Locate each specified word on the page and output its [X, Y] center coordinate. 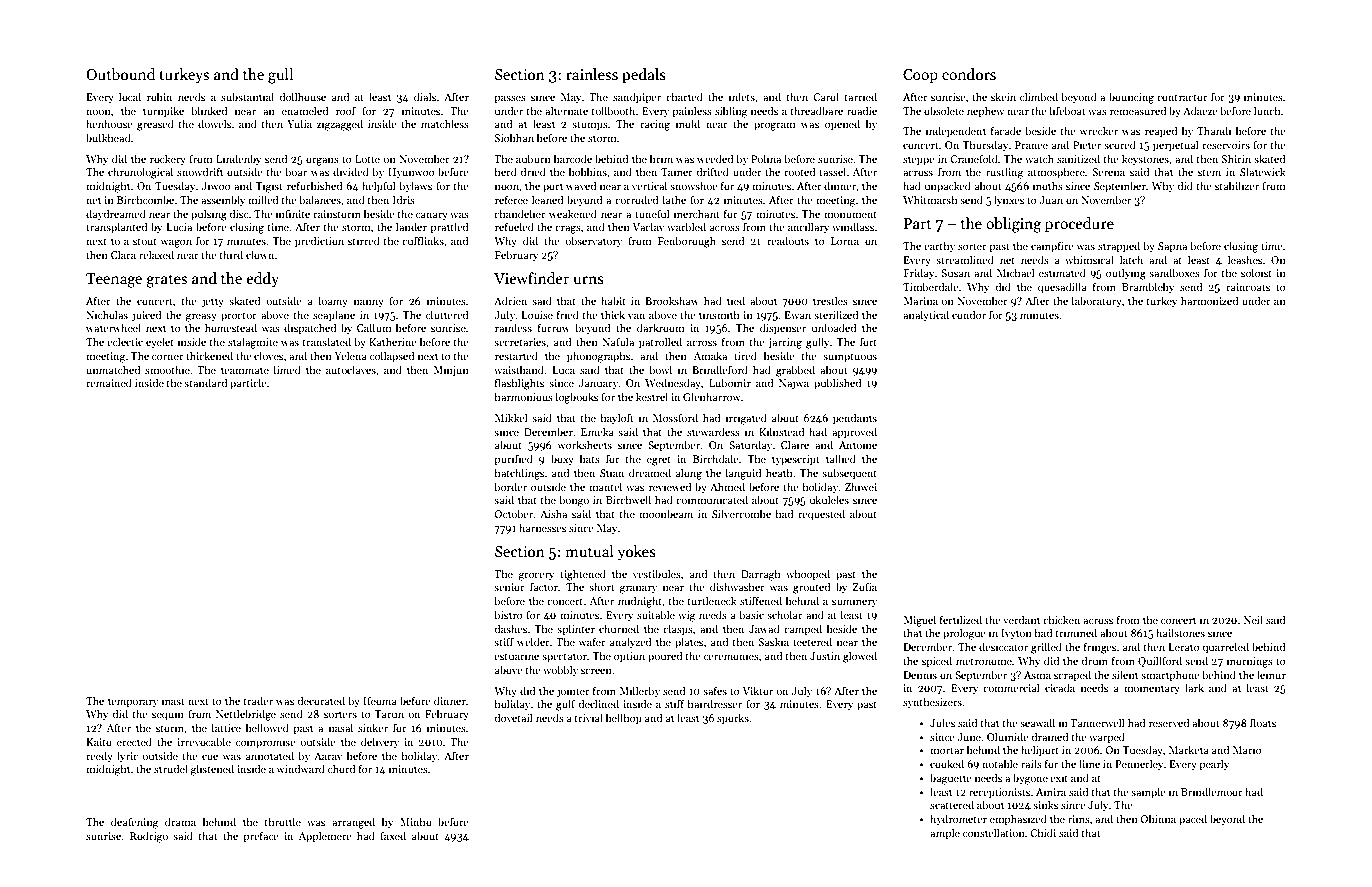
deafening [134, 823]
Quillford [1160, 661]
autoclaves [351, 369]
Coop [920, 76]
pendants [855, 418]
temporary [133, 702]
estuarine [516, 656]
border [510, 486]
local [130, 96]
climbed [1039, 96]
